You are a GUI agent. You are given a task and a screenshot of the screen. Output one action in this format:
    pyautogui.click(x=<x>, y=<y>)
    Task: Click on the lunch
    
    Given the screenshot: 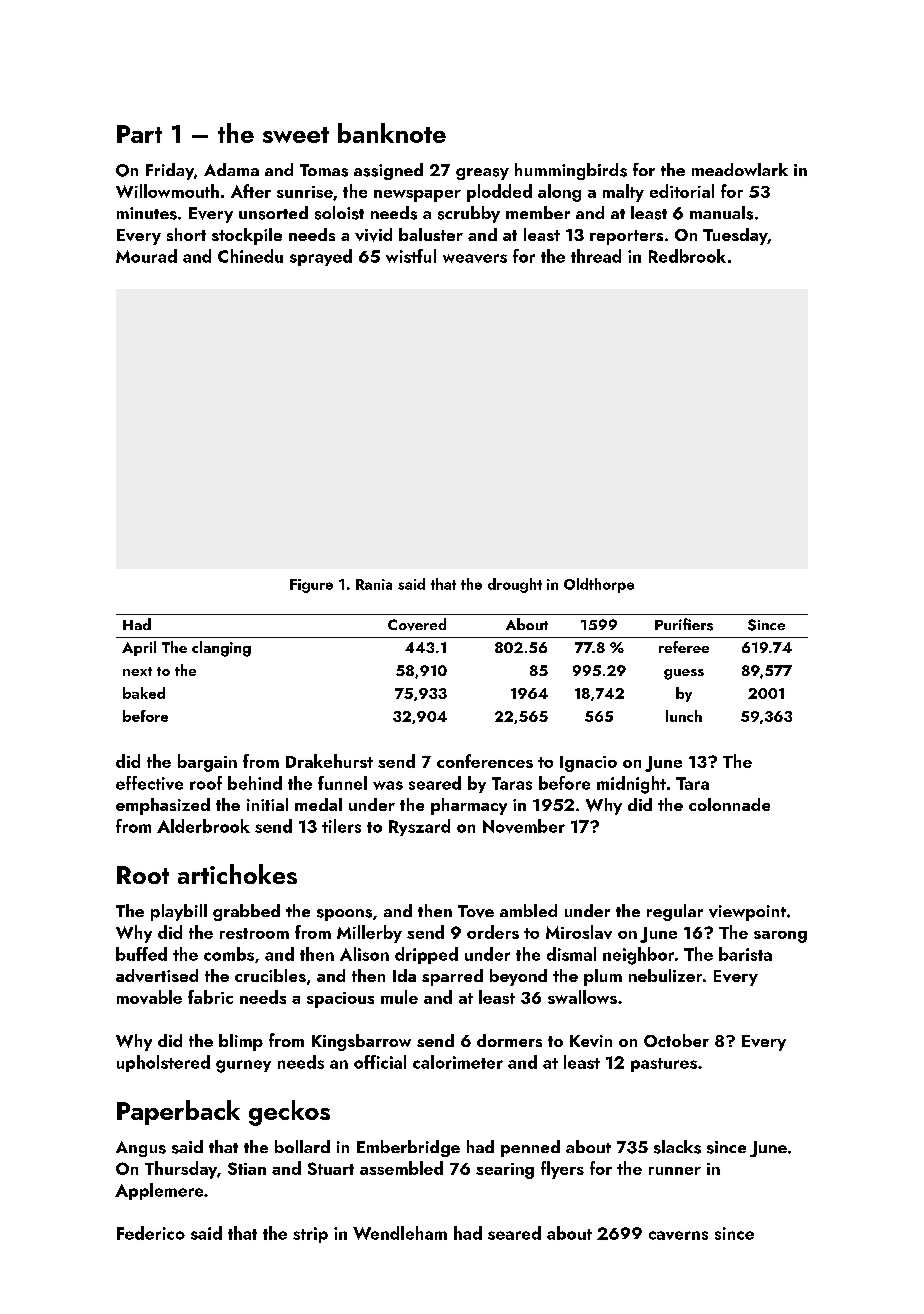 What is the action you would take?
    pyautogui.click(x=684, y=716)
